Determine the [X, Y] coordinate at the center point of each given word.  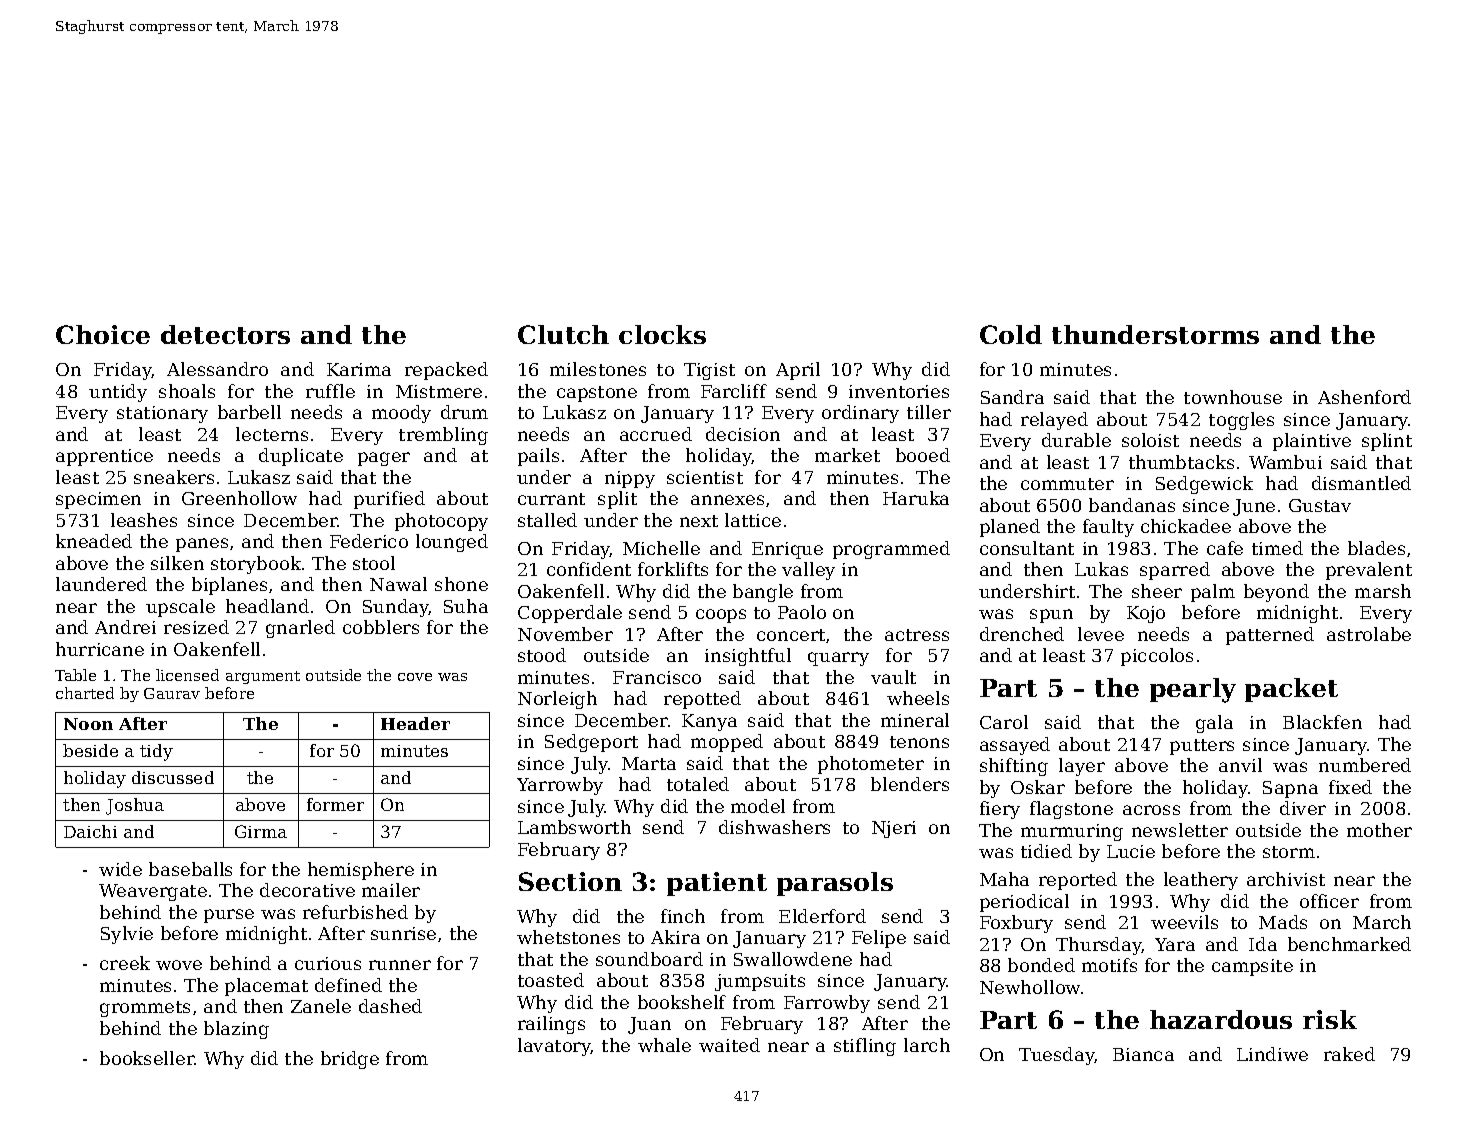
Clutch [563, 334]
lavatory [554, 1047]
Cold [1011, 334]
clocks [662, 334]
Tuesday [1057, 1056]
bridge [350, 1060]
